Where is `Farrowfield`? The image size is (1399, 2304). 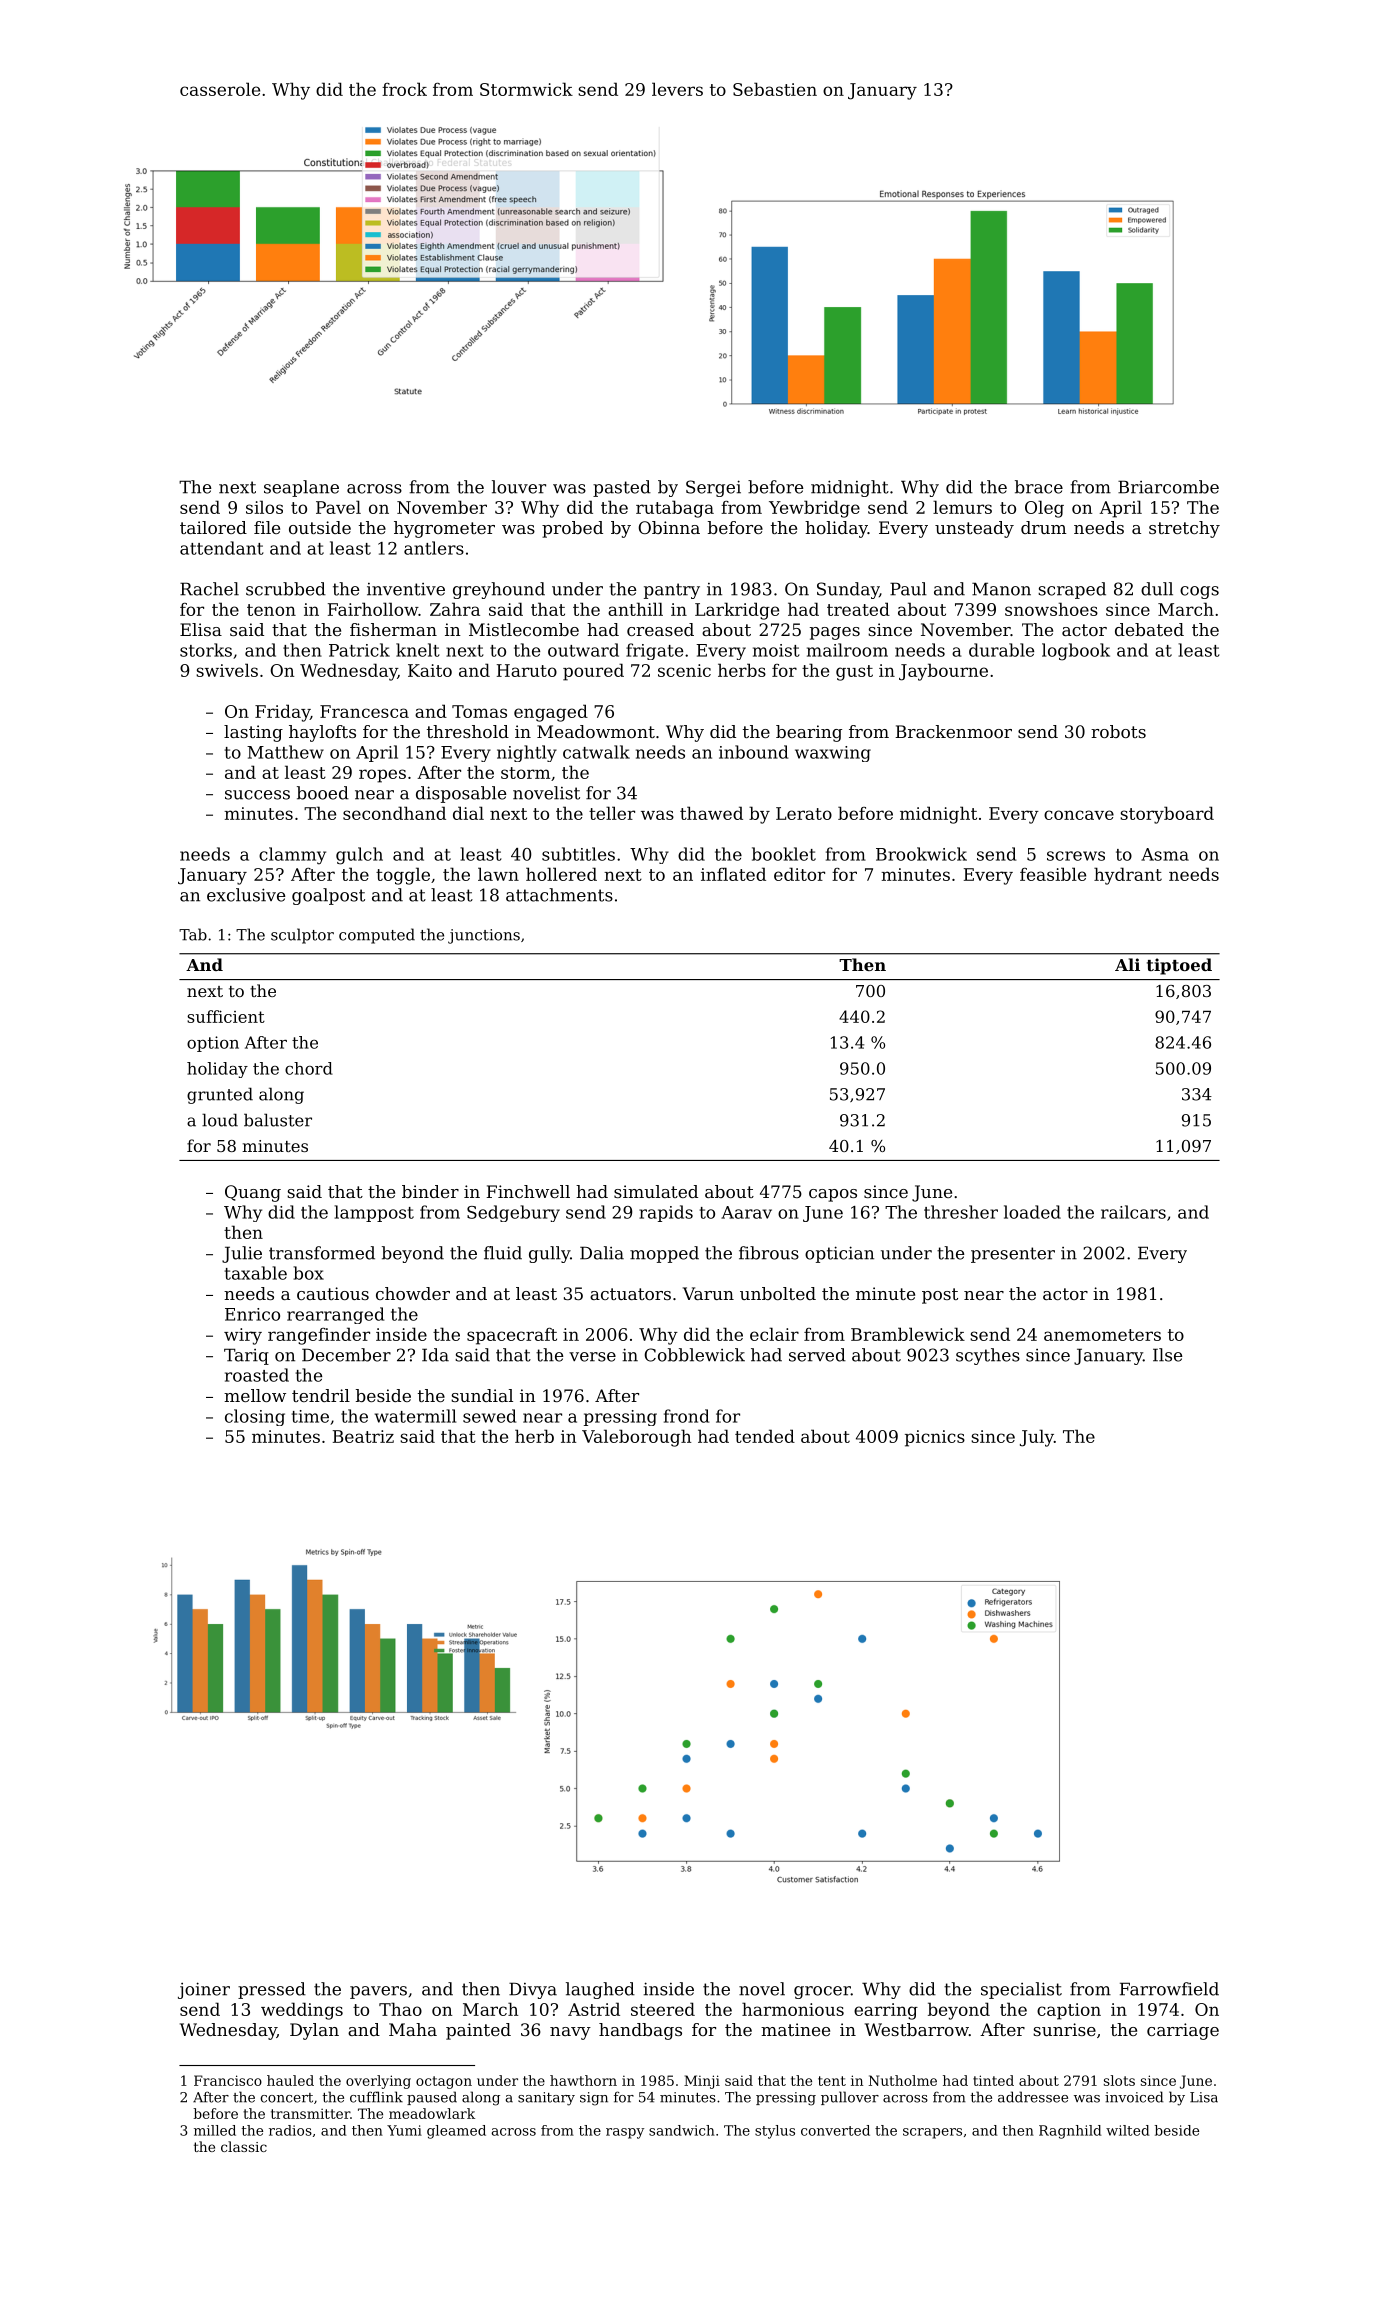 Farrowfield is located at coordinates (1169, 1989).
